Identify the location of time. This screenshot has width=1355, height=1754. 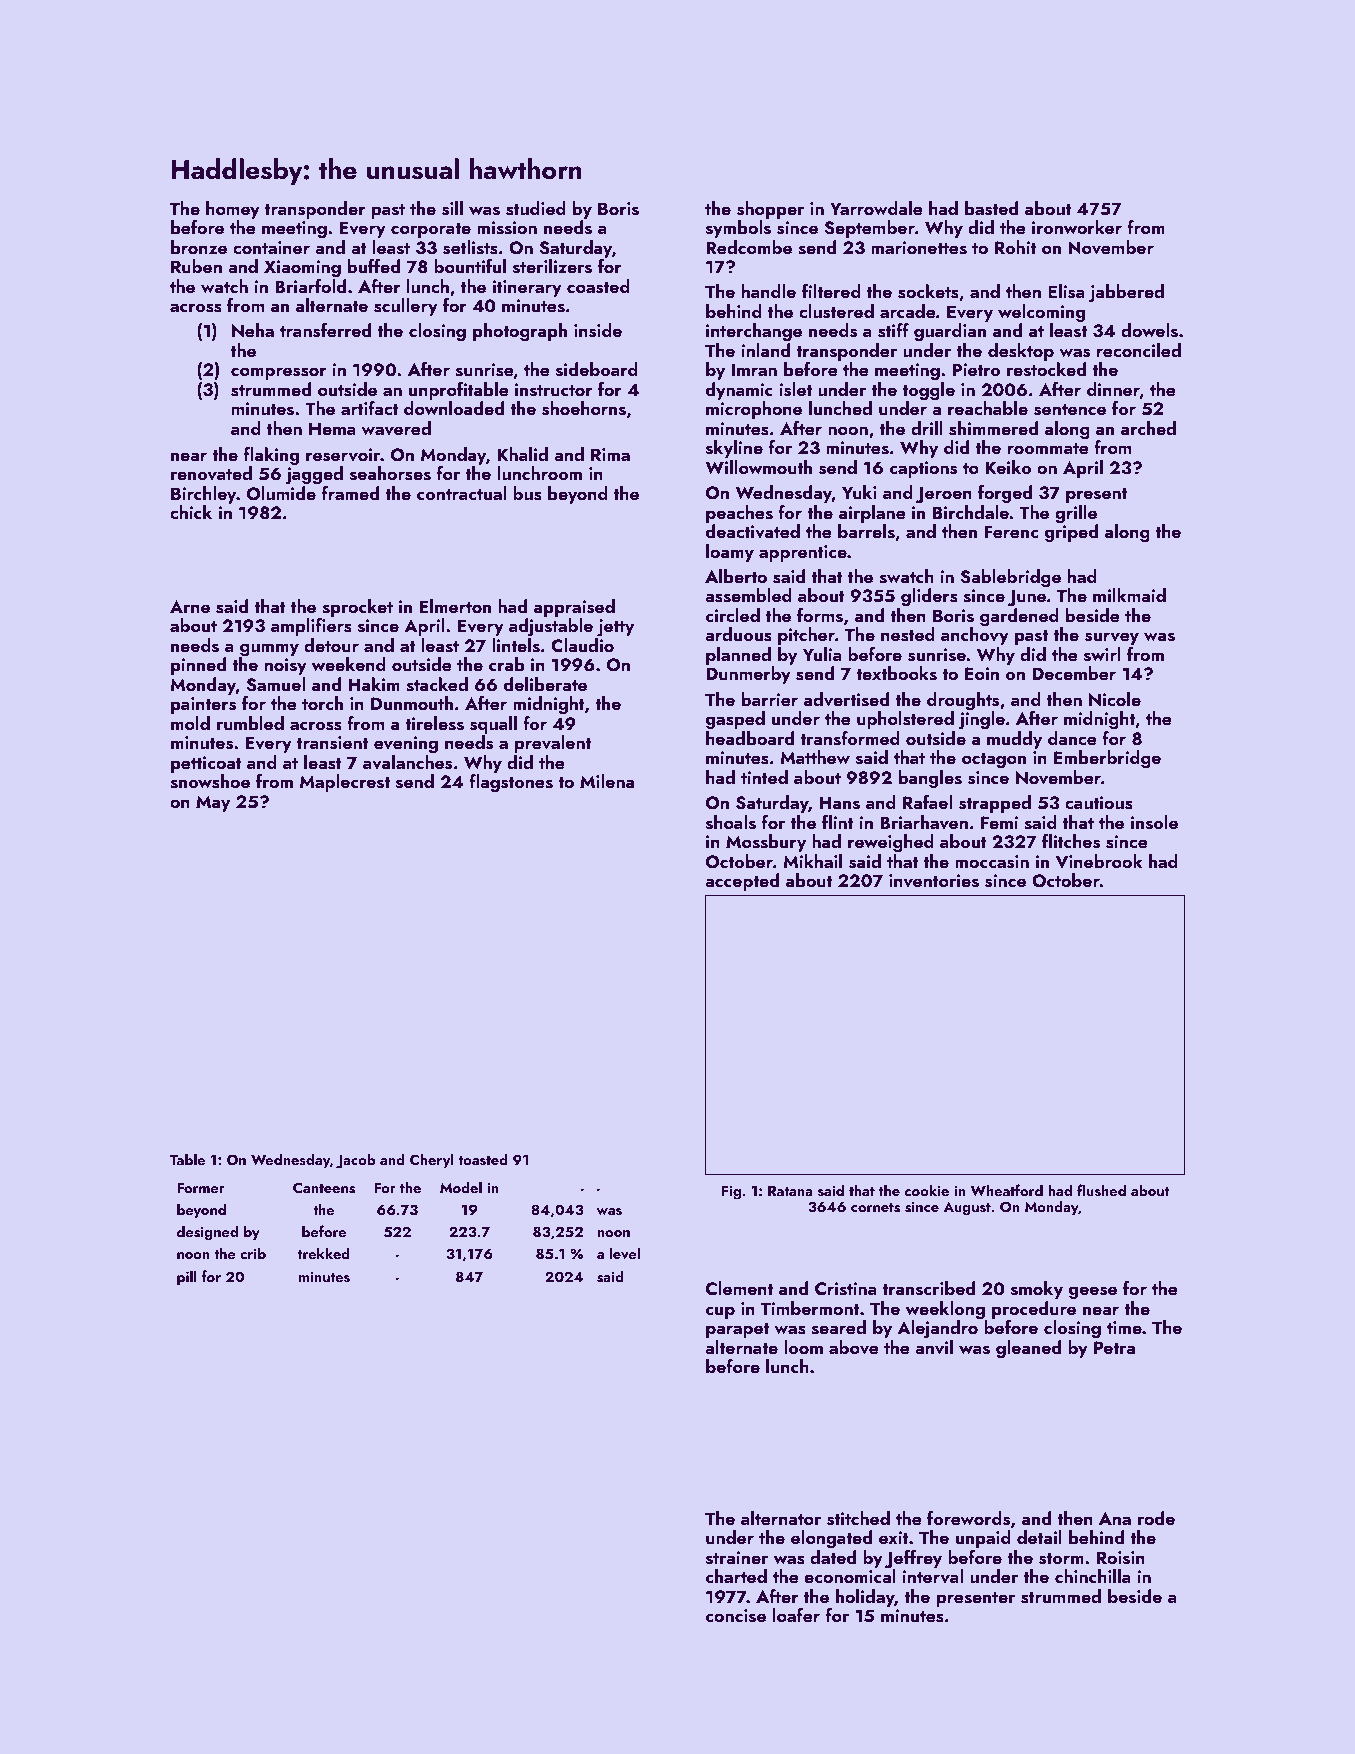
(1124, 1327).
